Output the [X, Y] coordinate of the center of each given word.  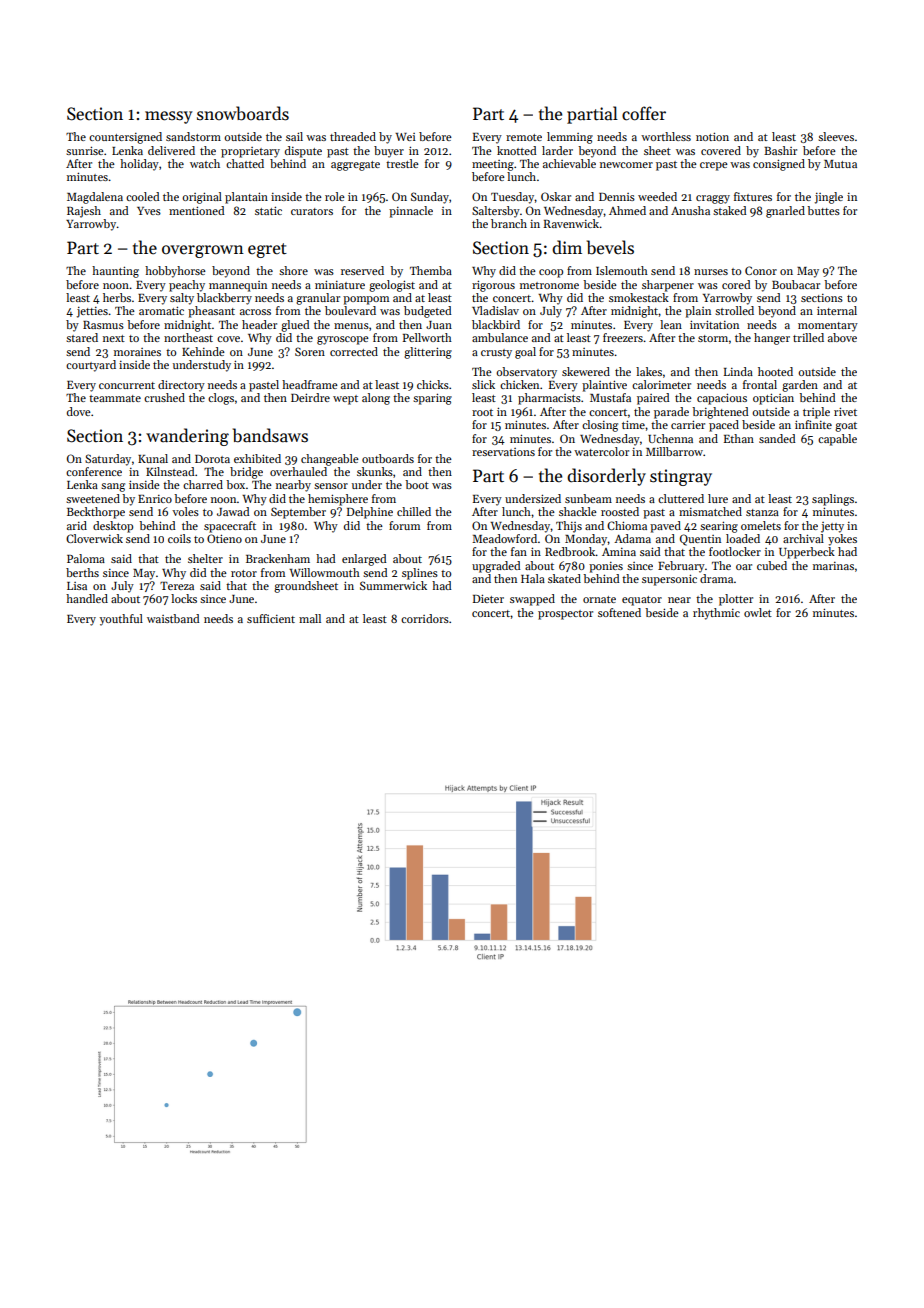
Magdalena [95, 198]
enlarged [364, 560]
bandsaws [270, 435]
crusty [496, 354]
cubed [772, 565]
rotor [244, 573]
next [114, 338]
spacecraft [230, 527]
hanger [772, 339]
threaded [353, 136]
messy [169, 117]
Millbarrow [674, 451]
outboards [388, 458]
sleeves [836, 136]
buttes [823, 210]
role [335, 196]
